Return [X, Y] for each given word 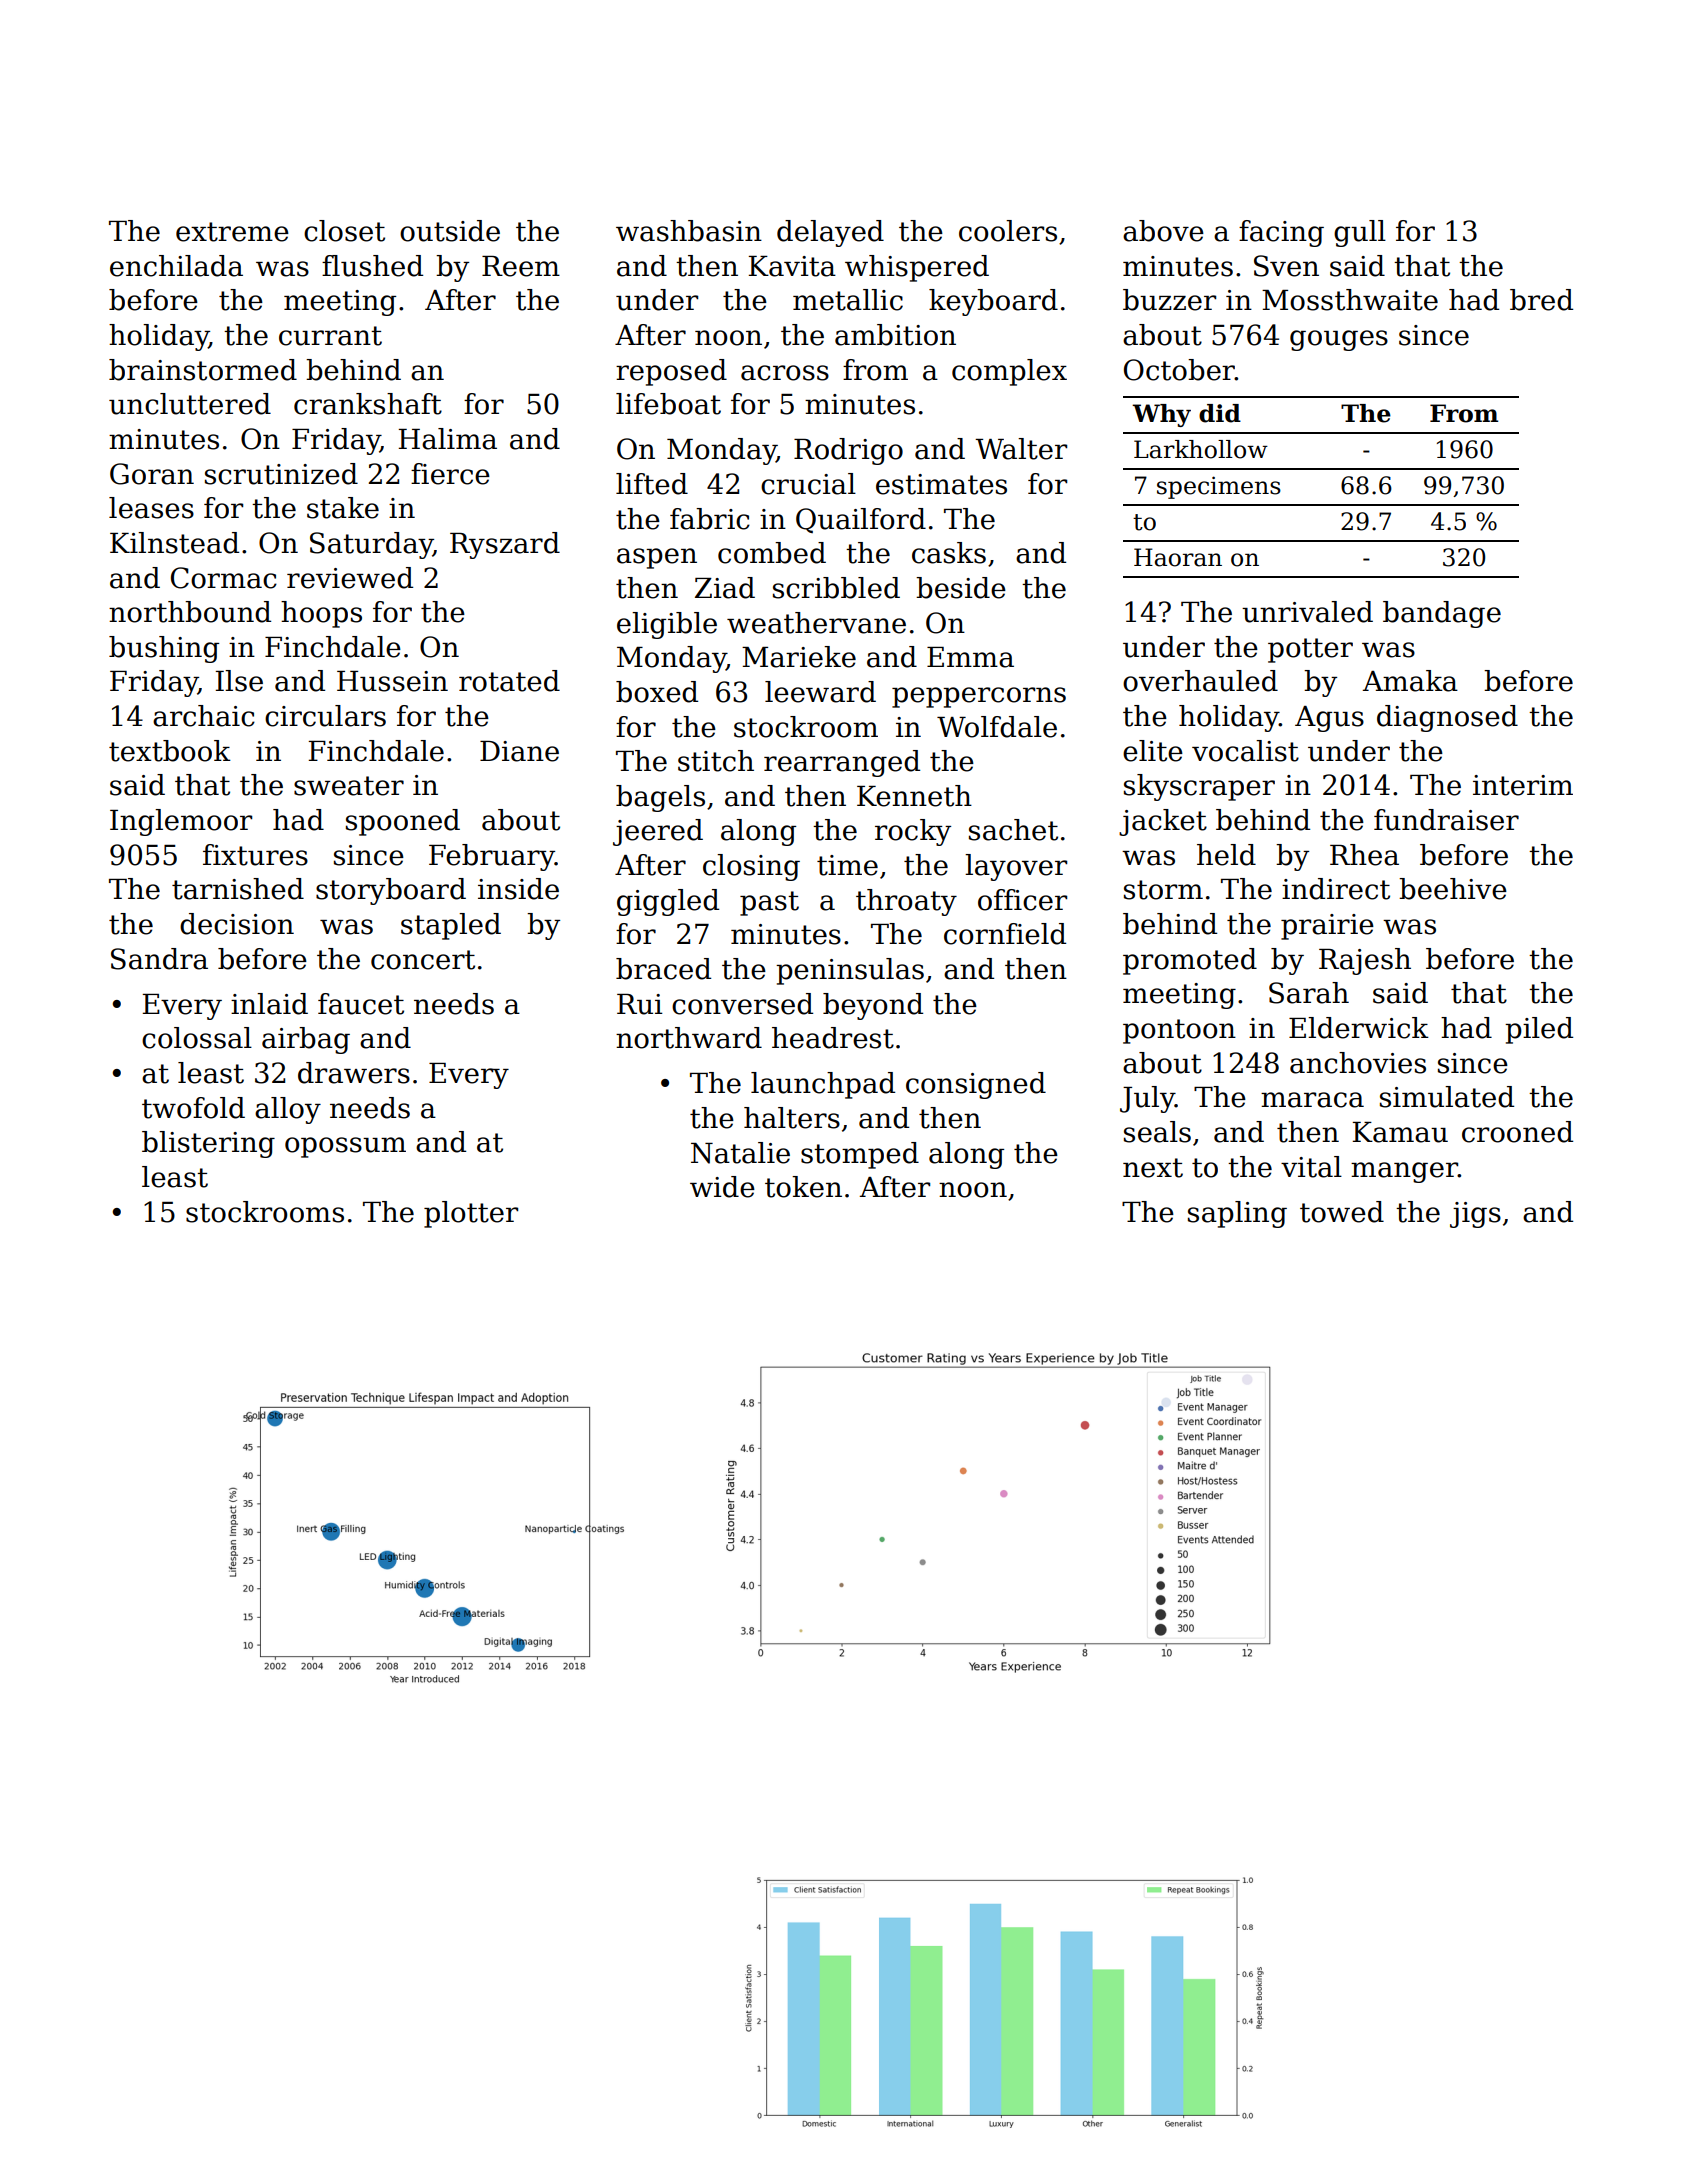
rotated [509, 681]
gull [1360, 233]
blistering [208, 1144]
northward [689, 1038]
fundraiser [1446, 820]
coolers [1008, 231]
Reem [521, 266]
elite [1153, 751]
